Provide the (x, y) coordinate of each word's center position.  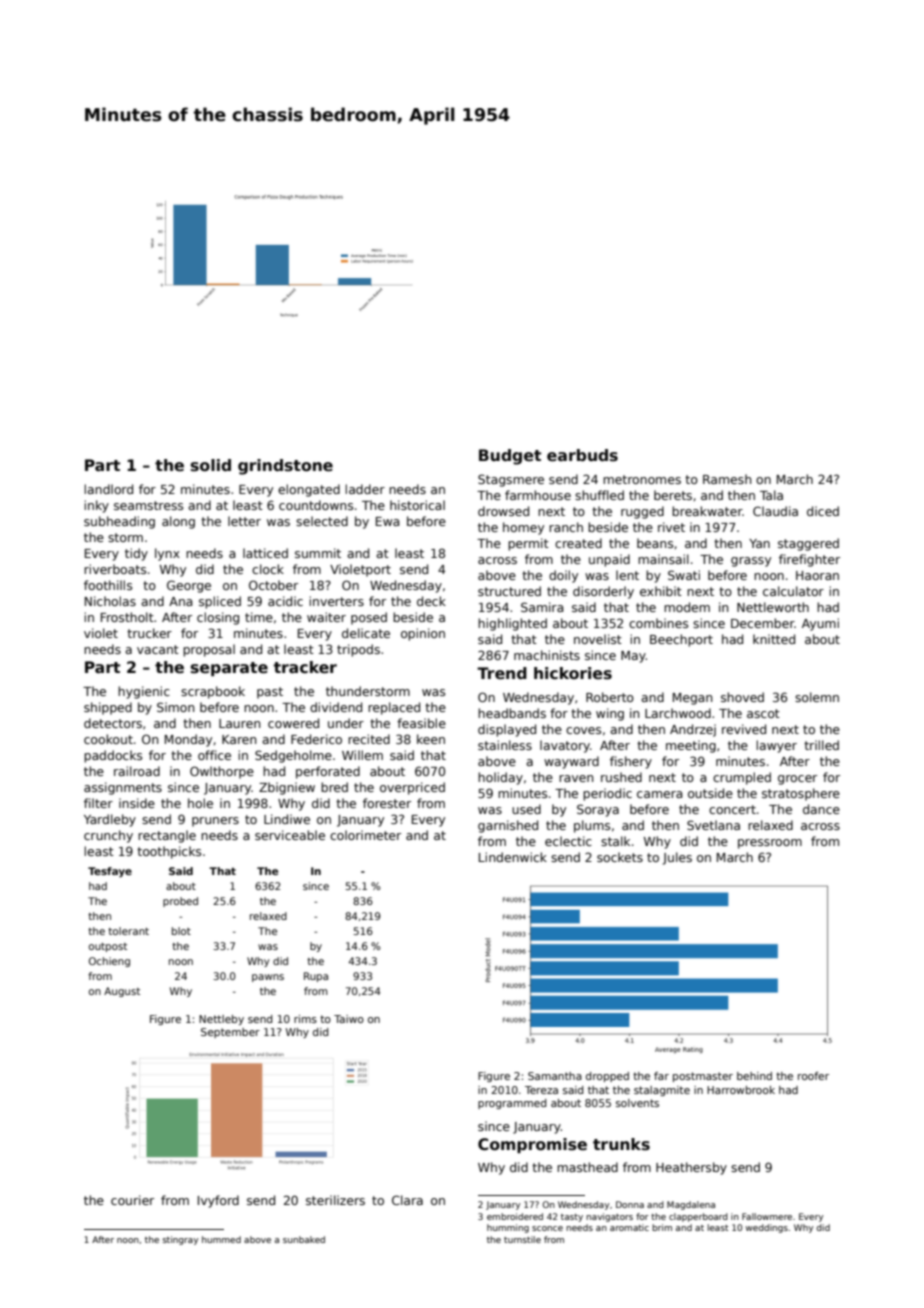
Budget (510, 457)
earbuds (582, 455)
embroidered (515, 1216)
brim (662, 1227)
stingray (180, 1240)
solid (211, 465)
